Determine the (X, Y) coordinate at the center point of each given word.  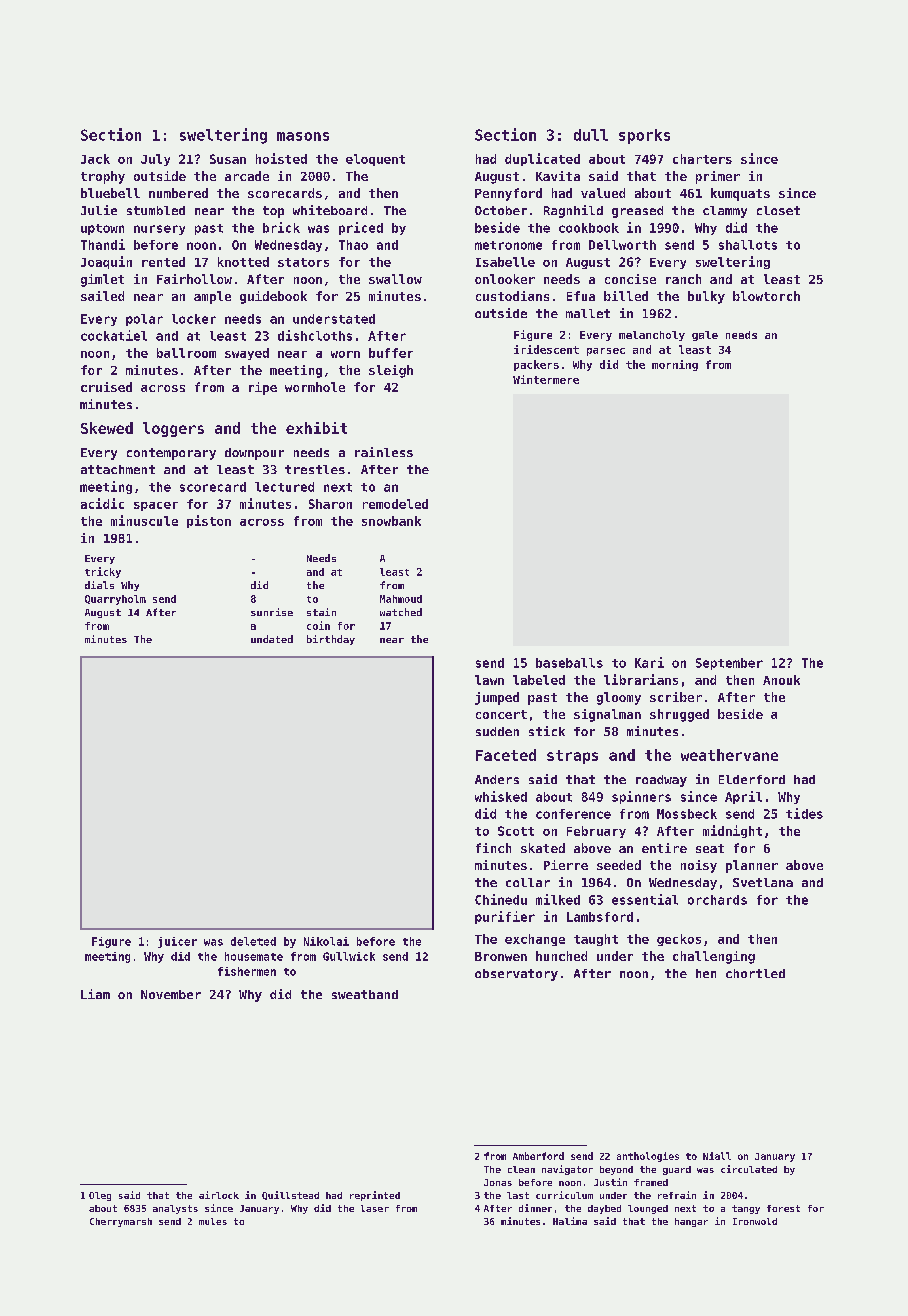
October (501, 210)
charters (702, 159)
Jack (95, 159)
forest (783, 1208)
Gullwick (349, 956)
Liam (95, 994)
